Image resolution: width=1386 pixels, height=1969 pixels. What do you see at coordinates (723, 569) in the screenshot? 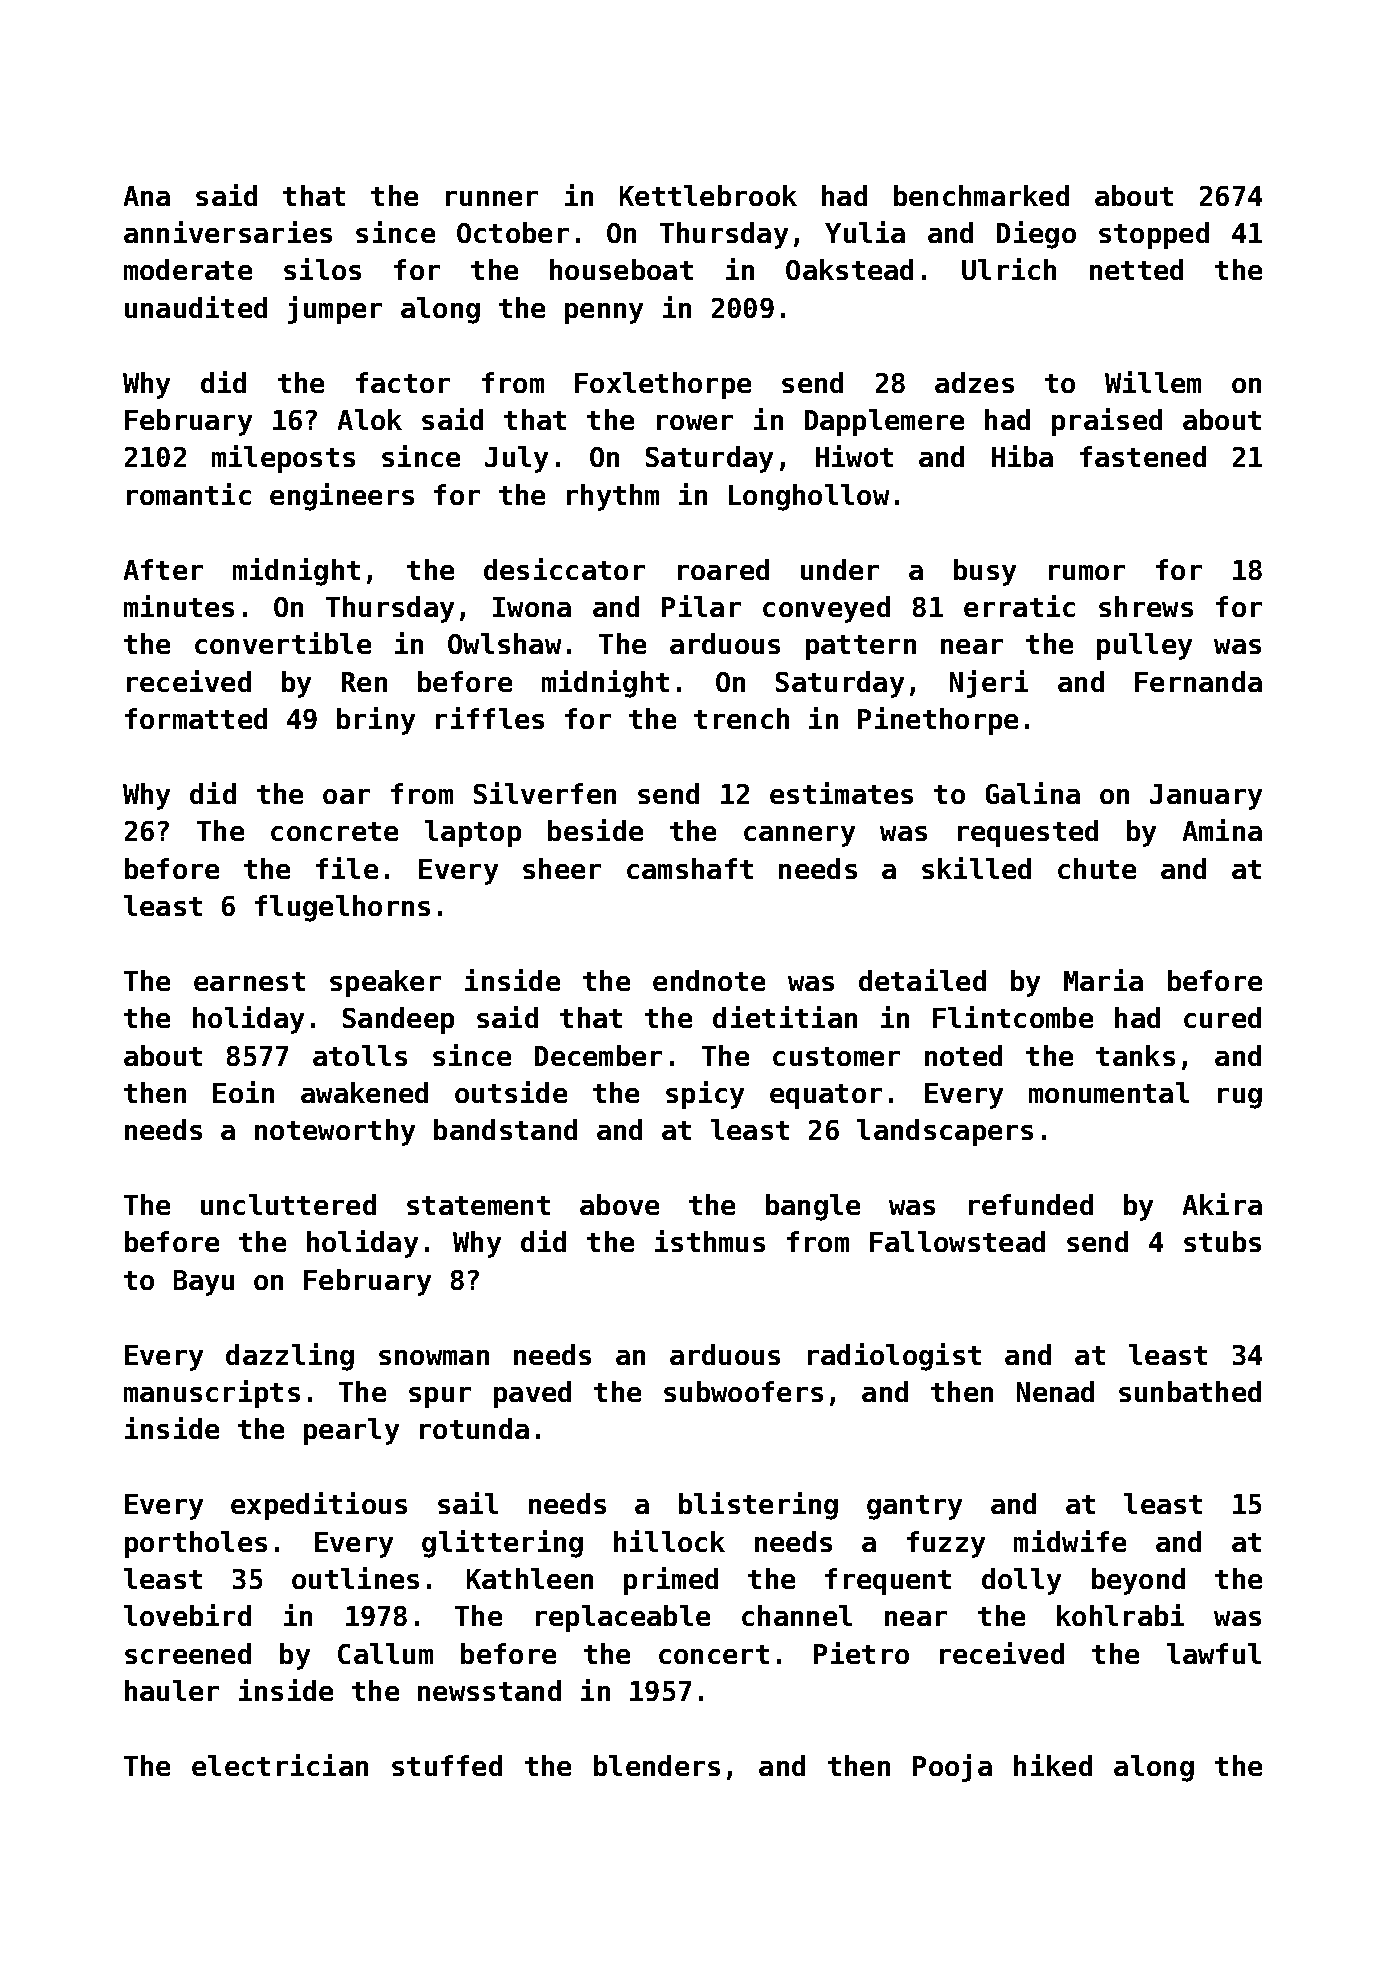
I see `roared` at bounding box center [723, 569].
